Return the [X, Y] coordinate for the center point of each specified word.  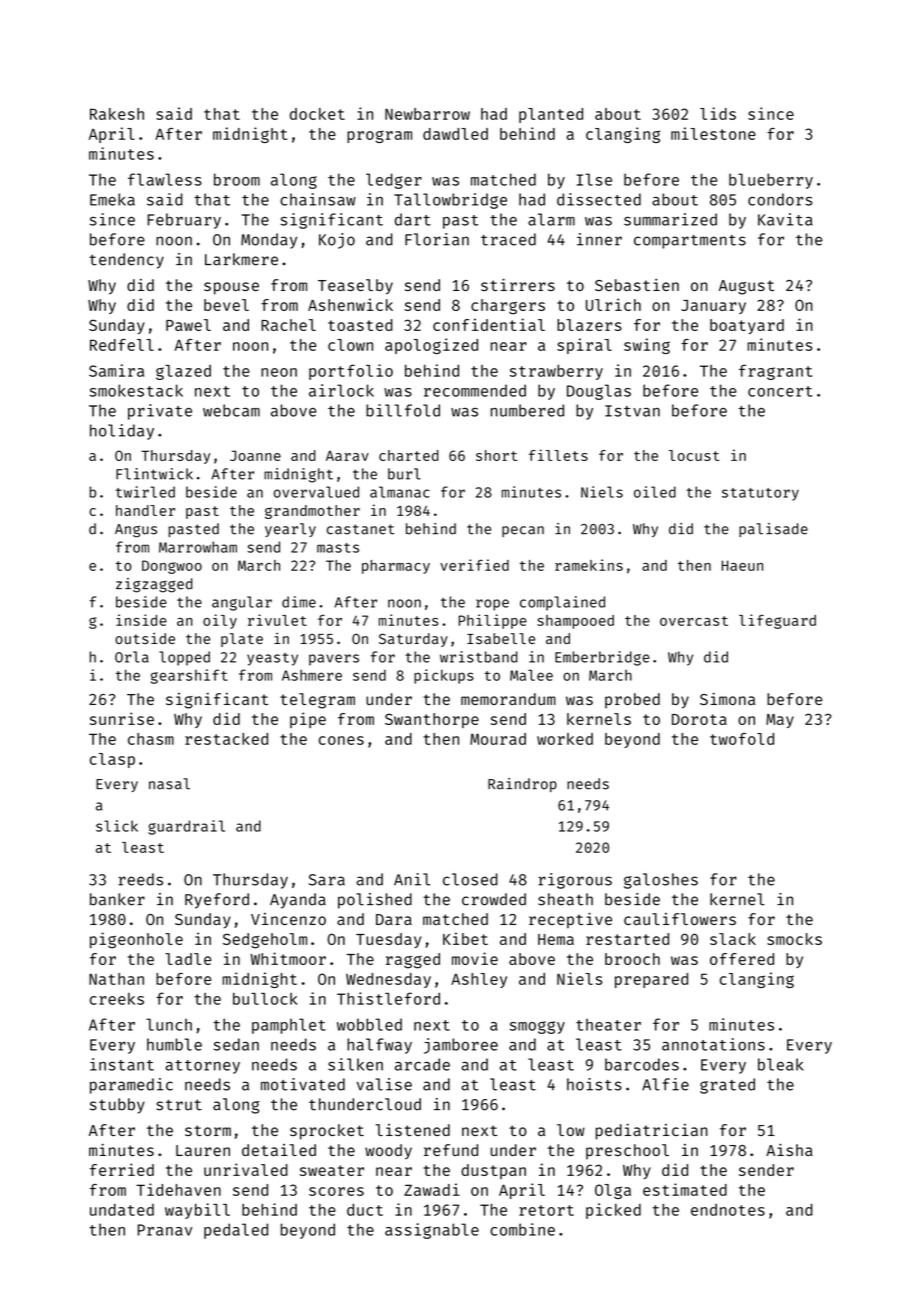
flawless [165, 179]
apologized [431, 346]
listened [413, 1130]
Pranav [165, 1230]
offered [742, 959]
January [713, 307]
